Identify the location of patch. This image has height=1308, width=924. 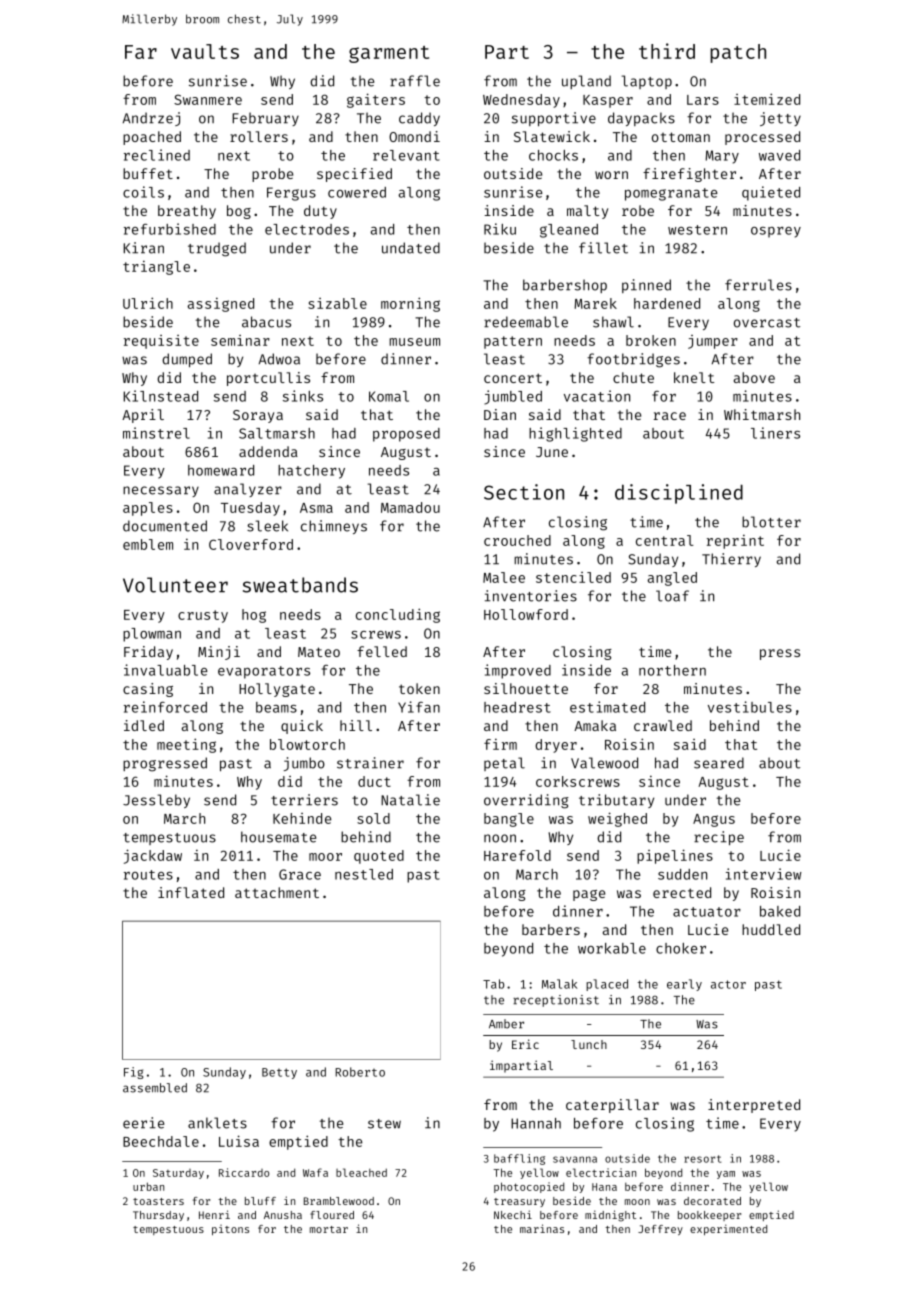
(738, 53).
